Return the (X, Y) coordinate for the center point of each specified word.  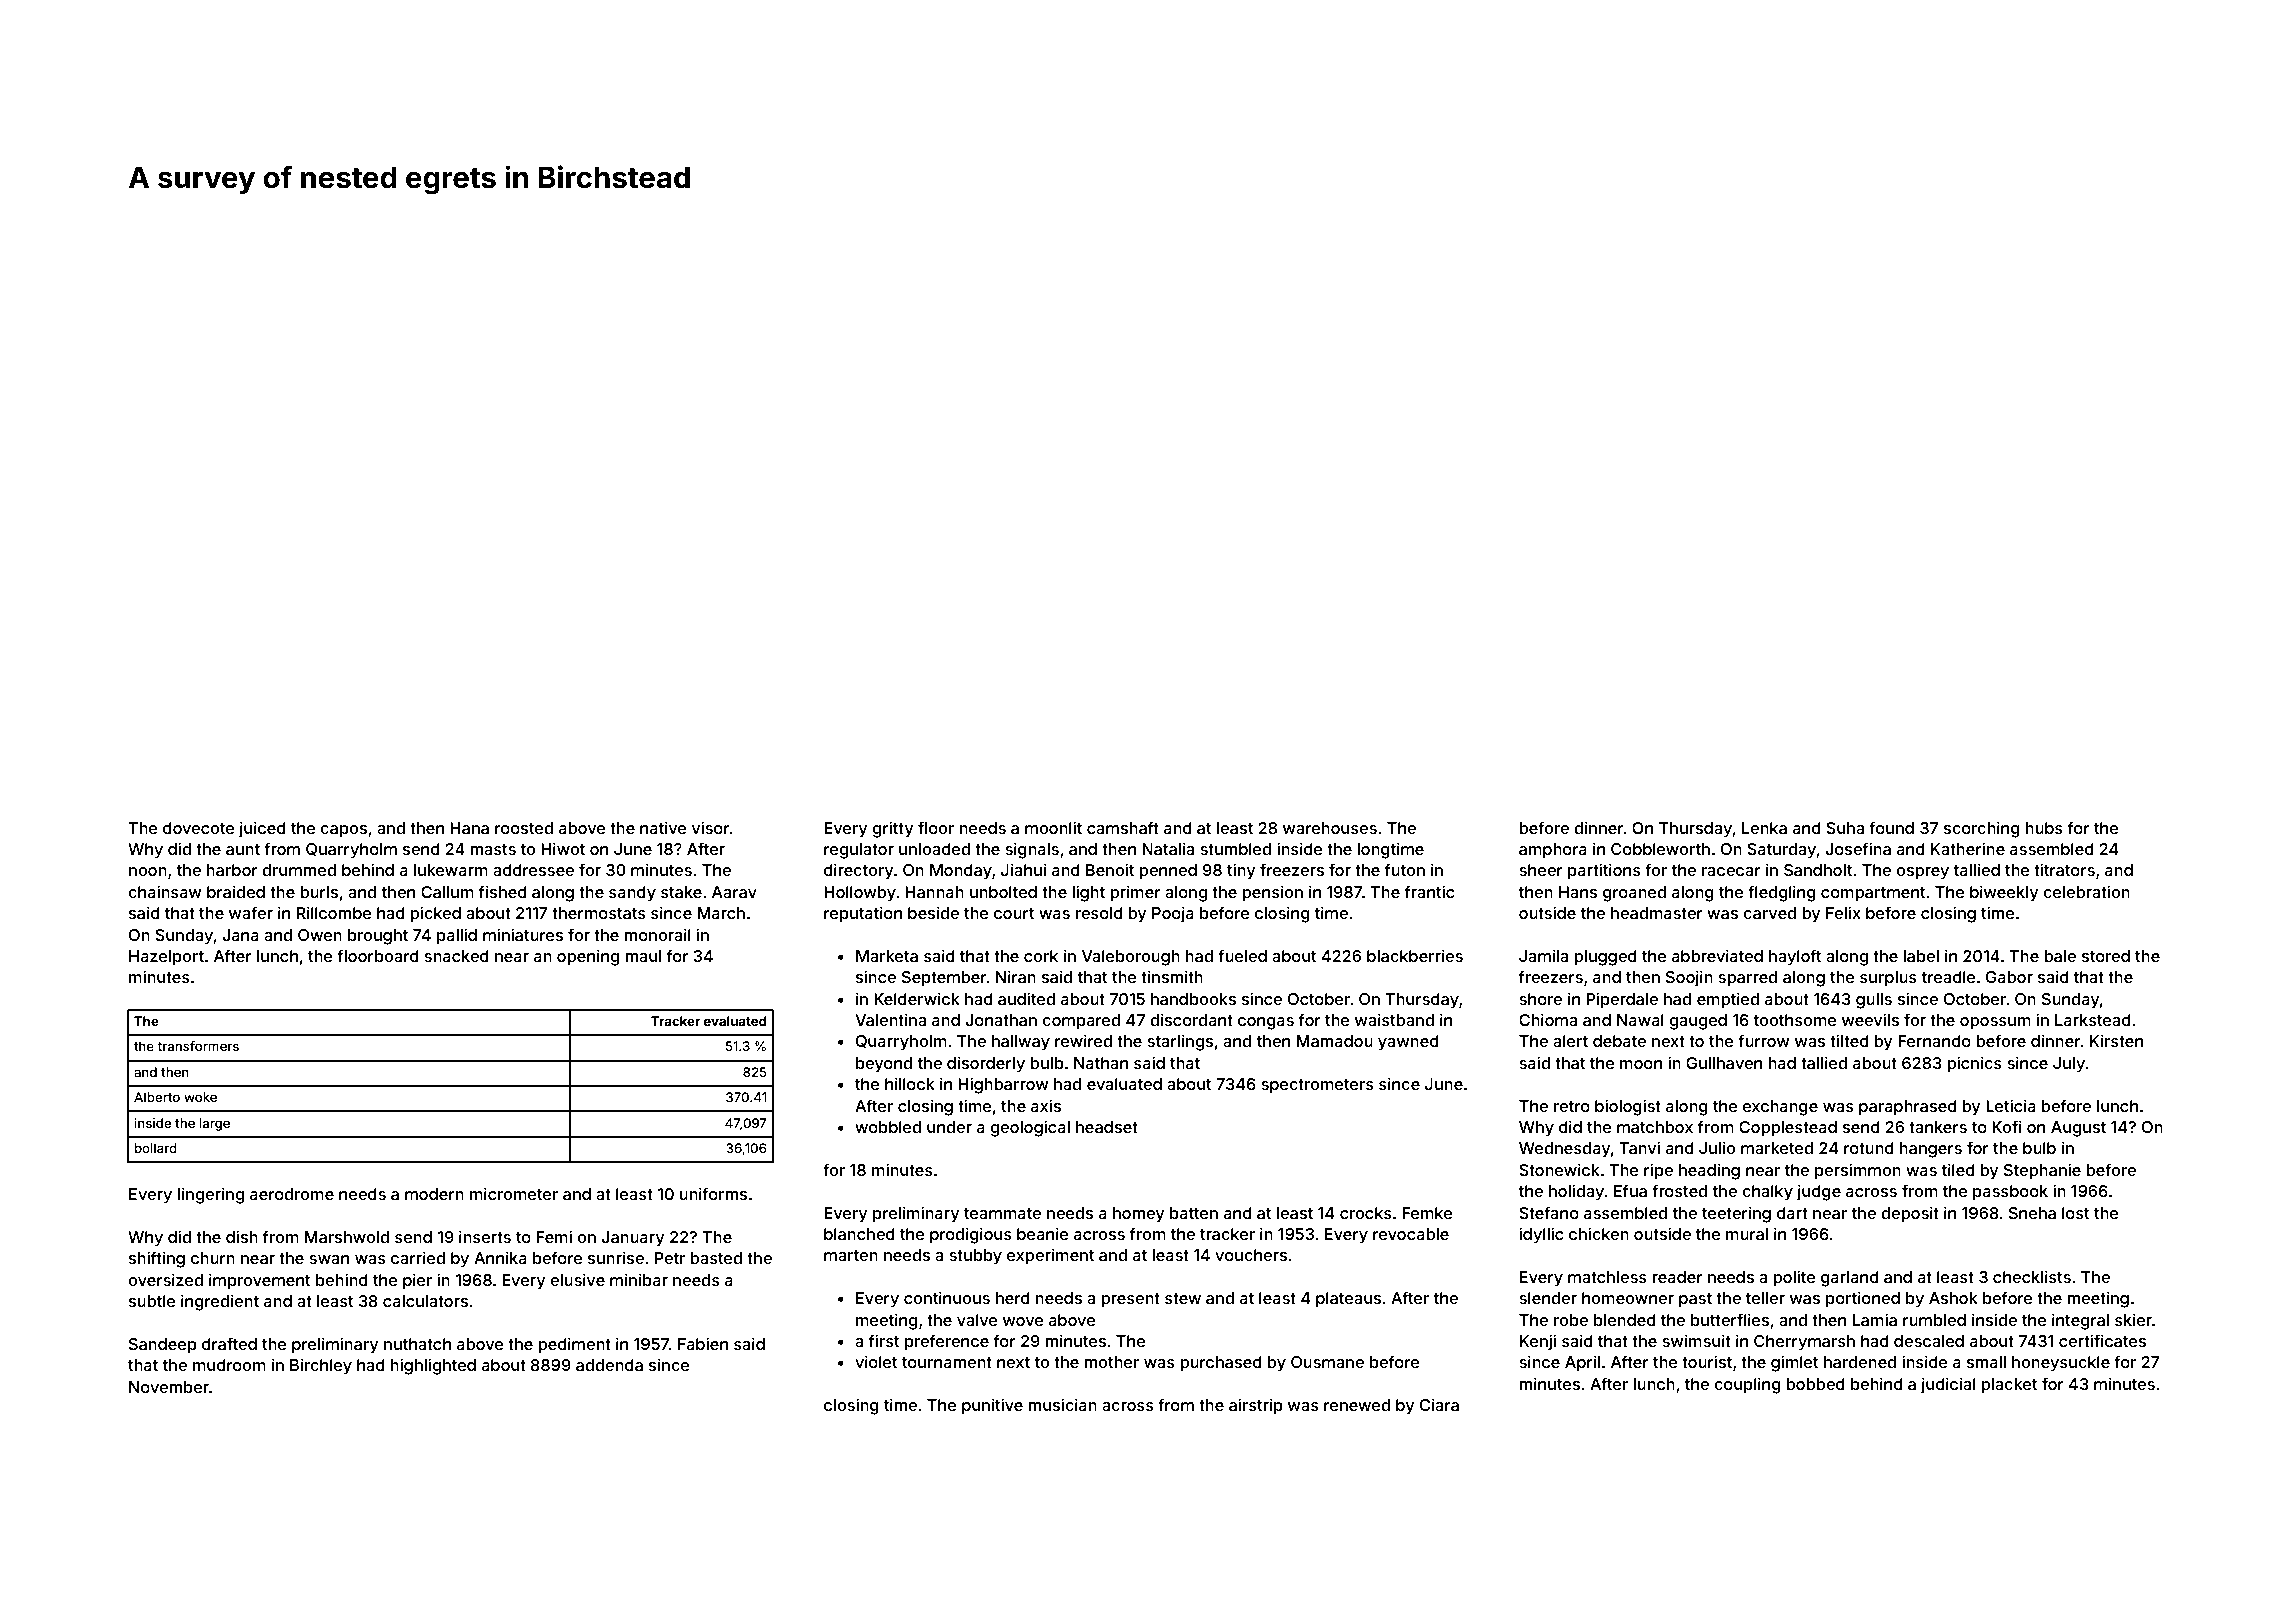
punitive (992, 1406)
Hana (469, 828)
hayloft (1795, 957)
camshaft (1123, 827)
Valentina (890, 1020)
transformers (198, 1046)
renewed (1357, 1405)
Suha (1845, 828)
